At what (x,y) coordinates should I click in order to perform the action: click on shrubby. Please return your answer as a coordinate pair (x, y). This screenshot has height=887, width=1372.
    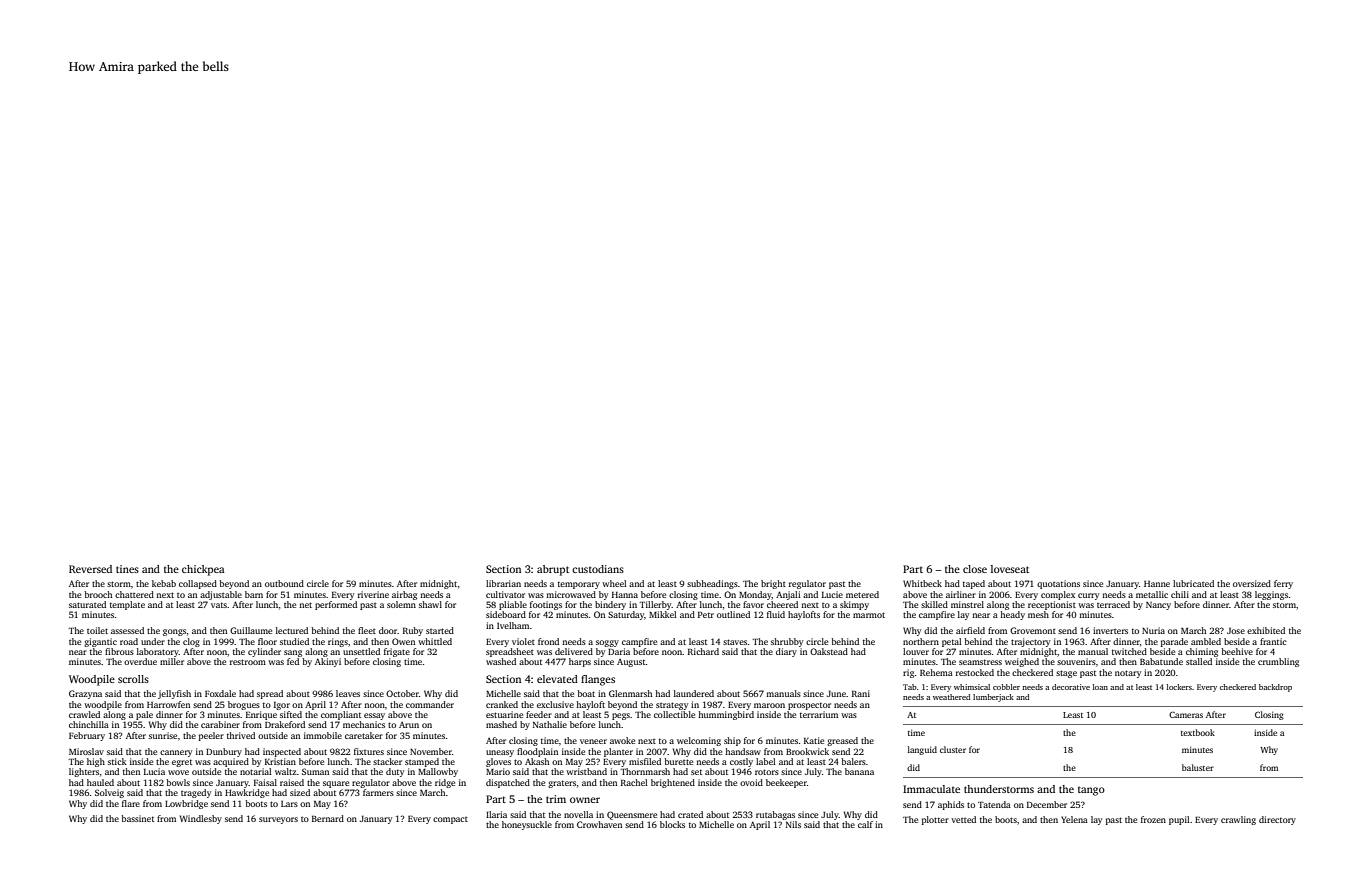
    Looking at the image, I should click on (787, 642).
